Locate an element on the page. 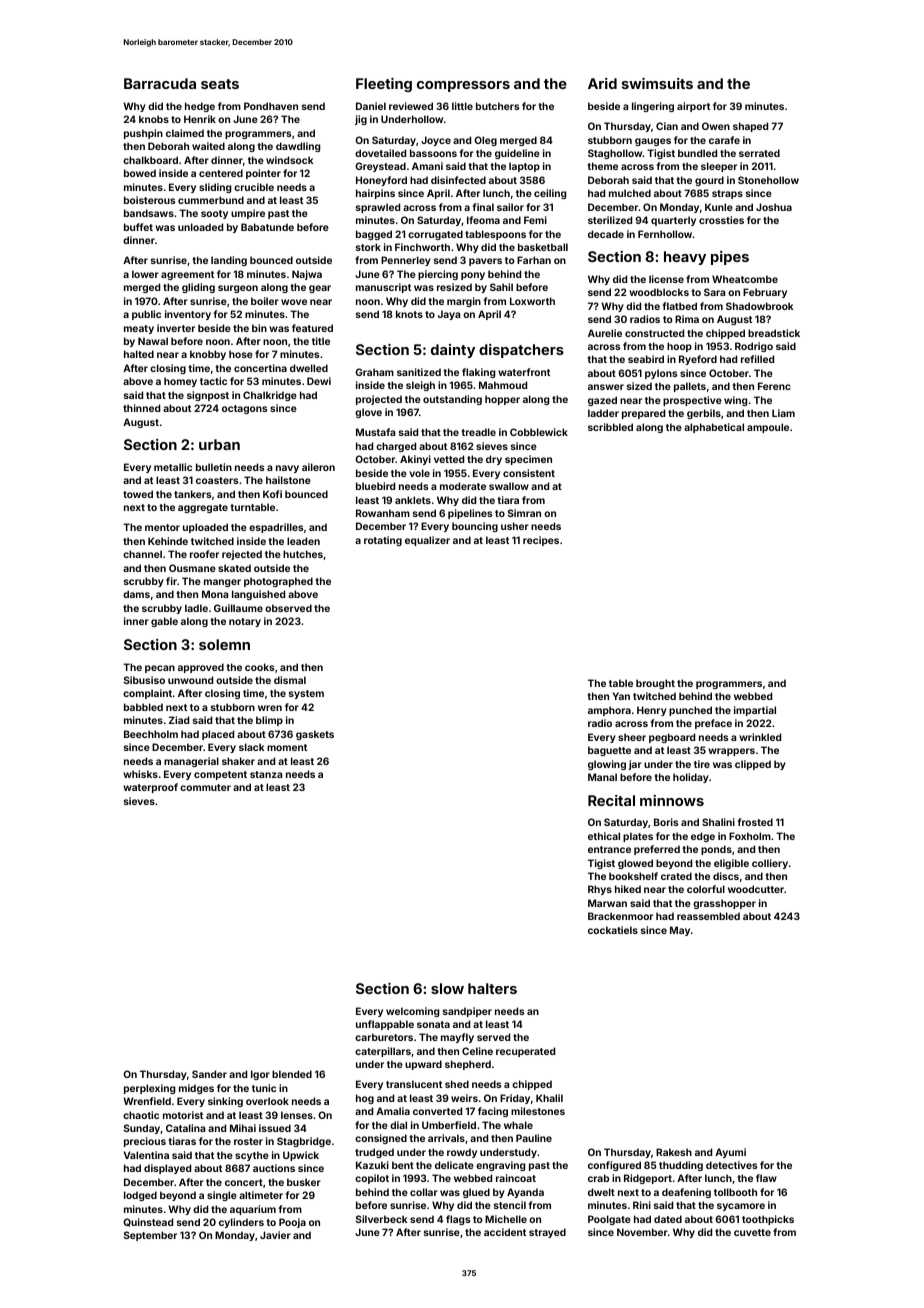 The image size is (924, 1308). Stonehollow is located at coordinates (768, 180).
